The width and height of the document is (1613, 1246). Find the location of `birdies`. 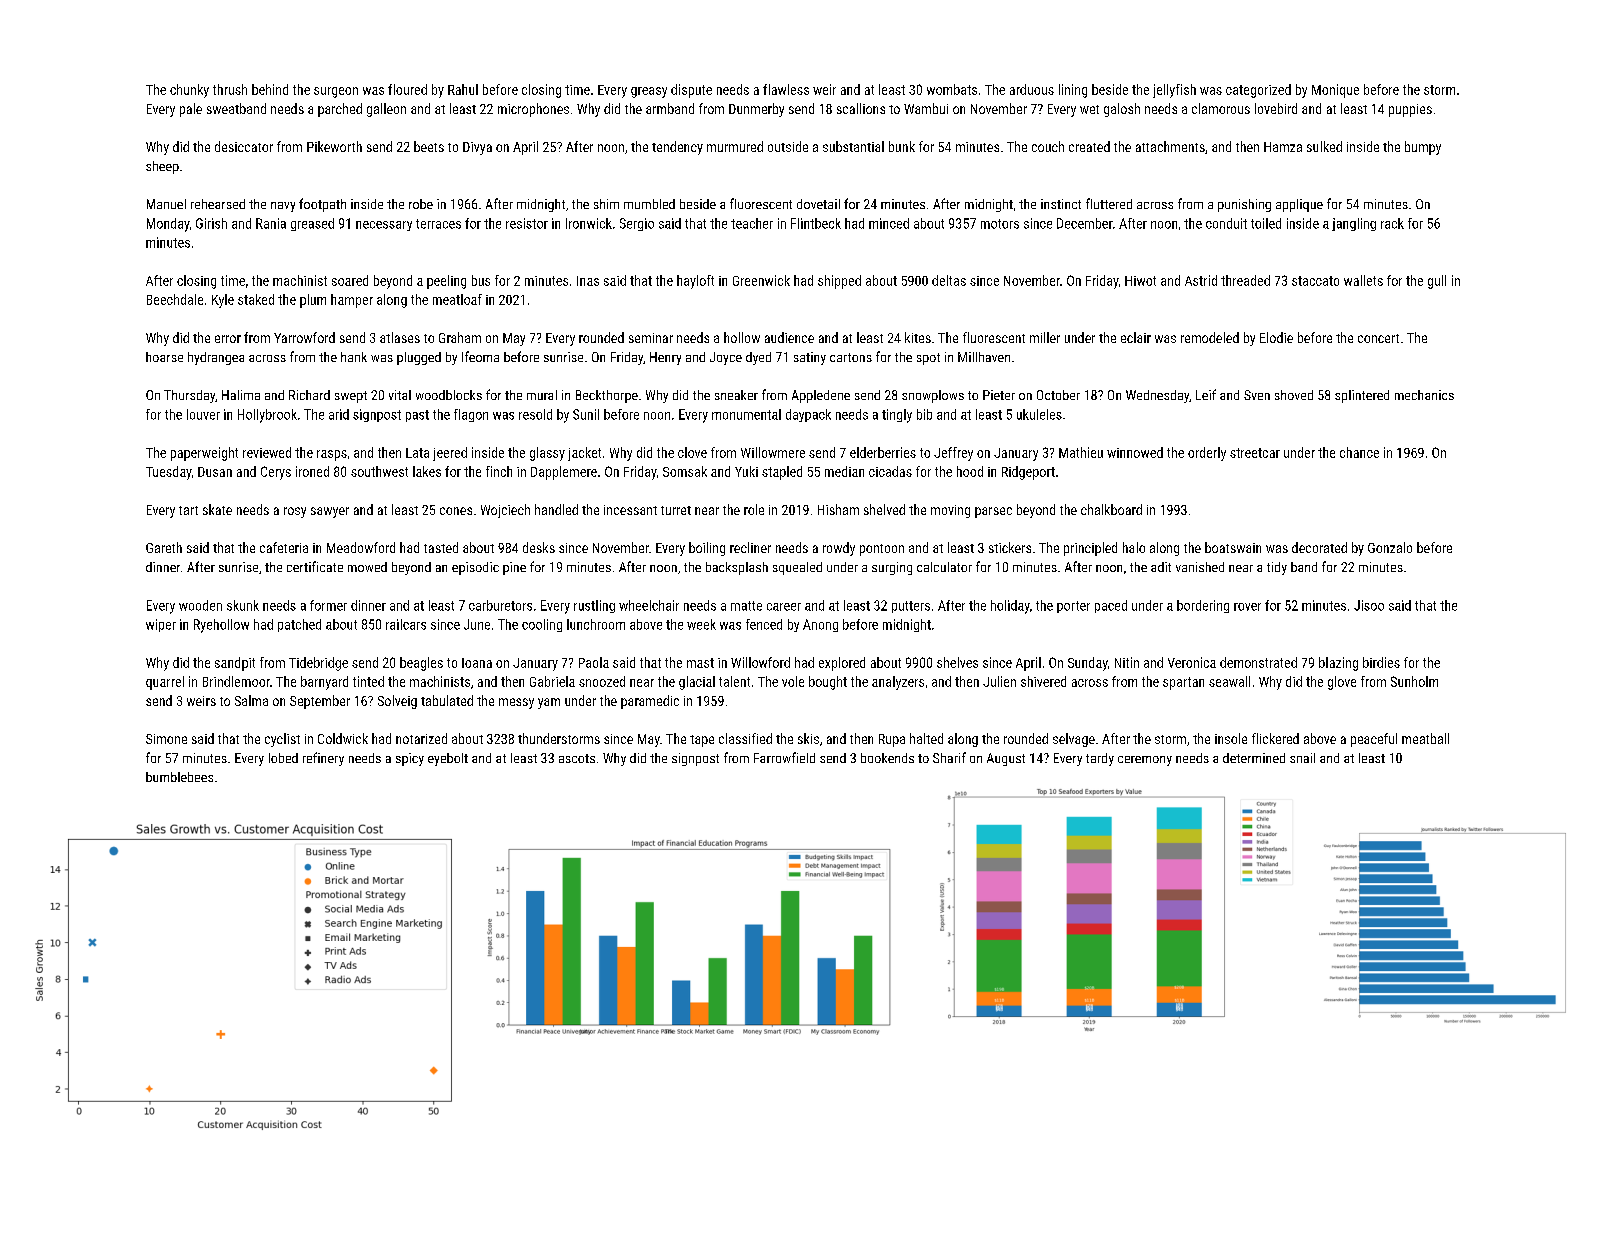

birdies is located at coordinates (1381, 662).
